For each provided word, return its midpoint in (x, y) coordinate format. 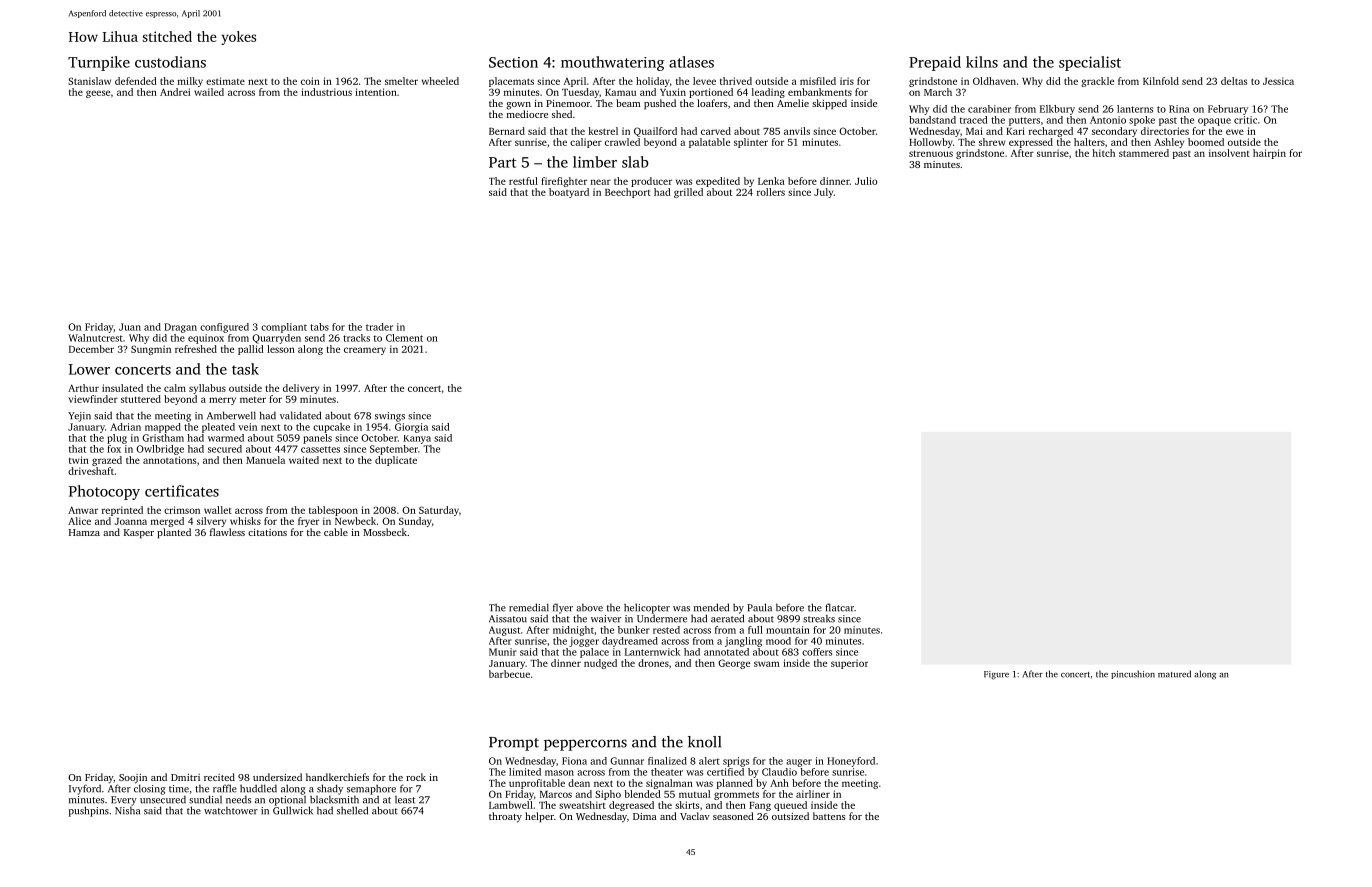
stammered (1144, 153)
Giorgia (411, 428)
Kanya (417, 439)
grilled (688, 193)
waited (304, 460)
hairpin (1269, 154)
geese (98, 94)
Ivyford (85, 789)
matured (1174, 674)
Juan (130, 327)
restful (523, 181)
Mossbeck (385, 532)
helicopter (647, 608)
